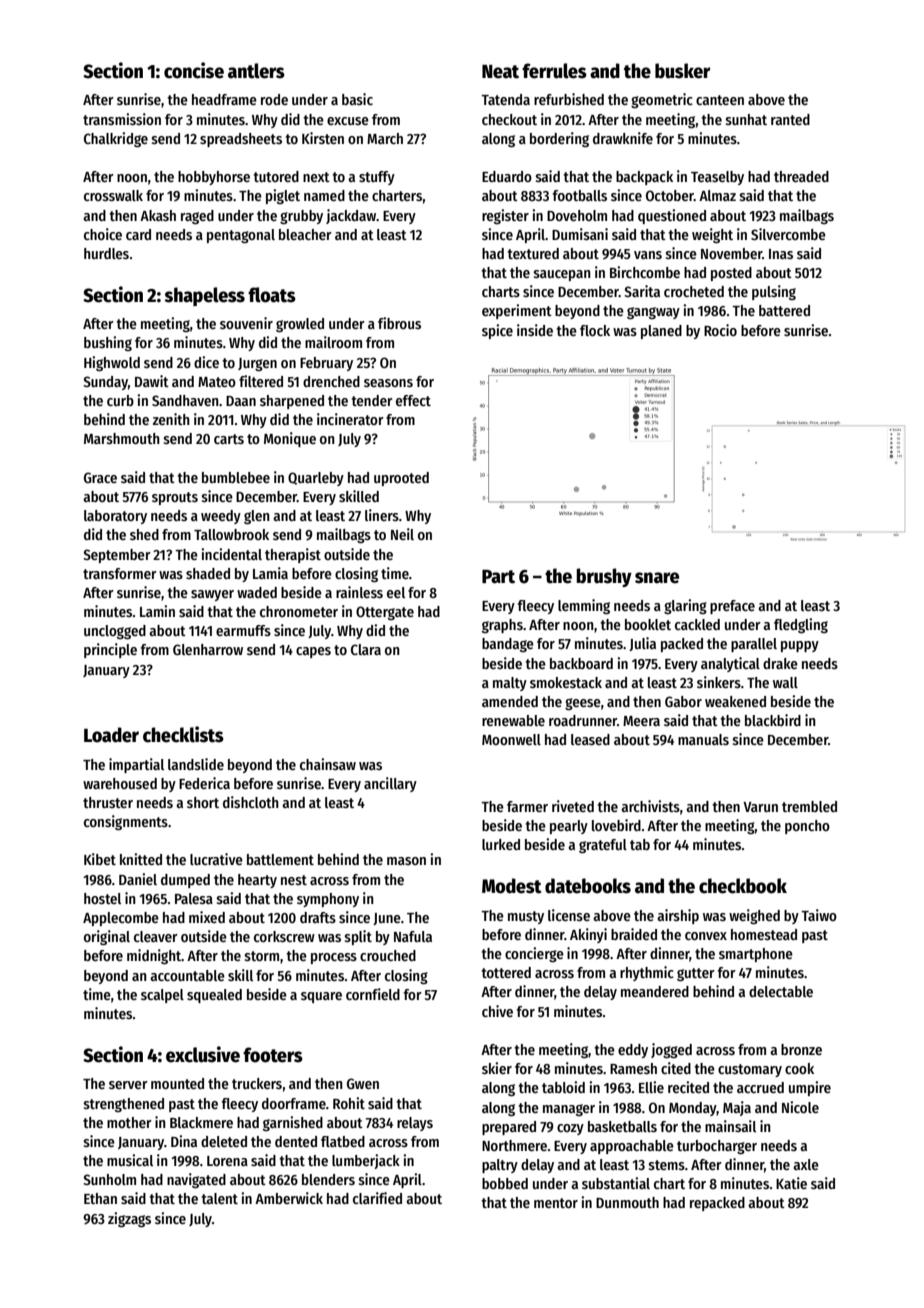 The width and height of the screenshot is (924, 1308). Describe the element at coordinates (661, 332) in the screenshot. I see `planed` at that location.
